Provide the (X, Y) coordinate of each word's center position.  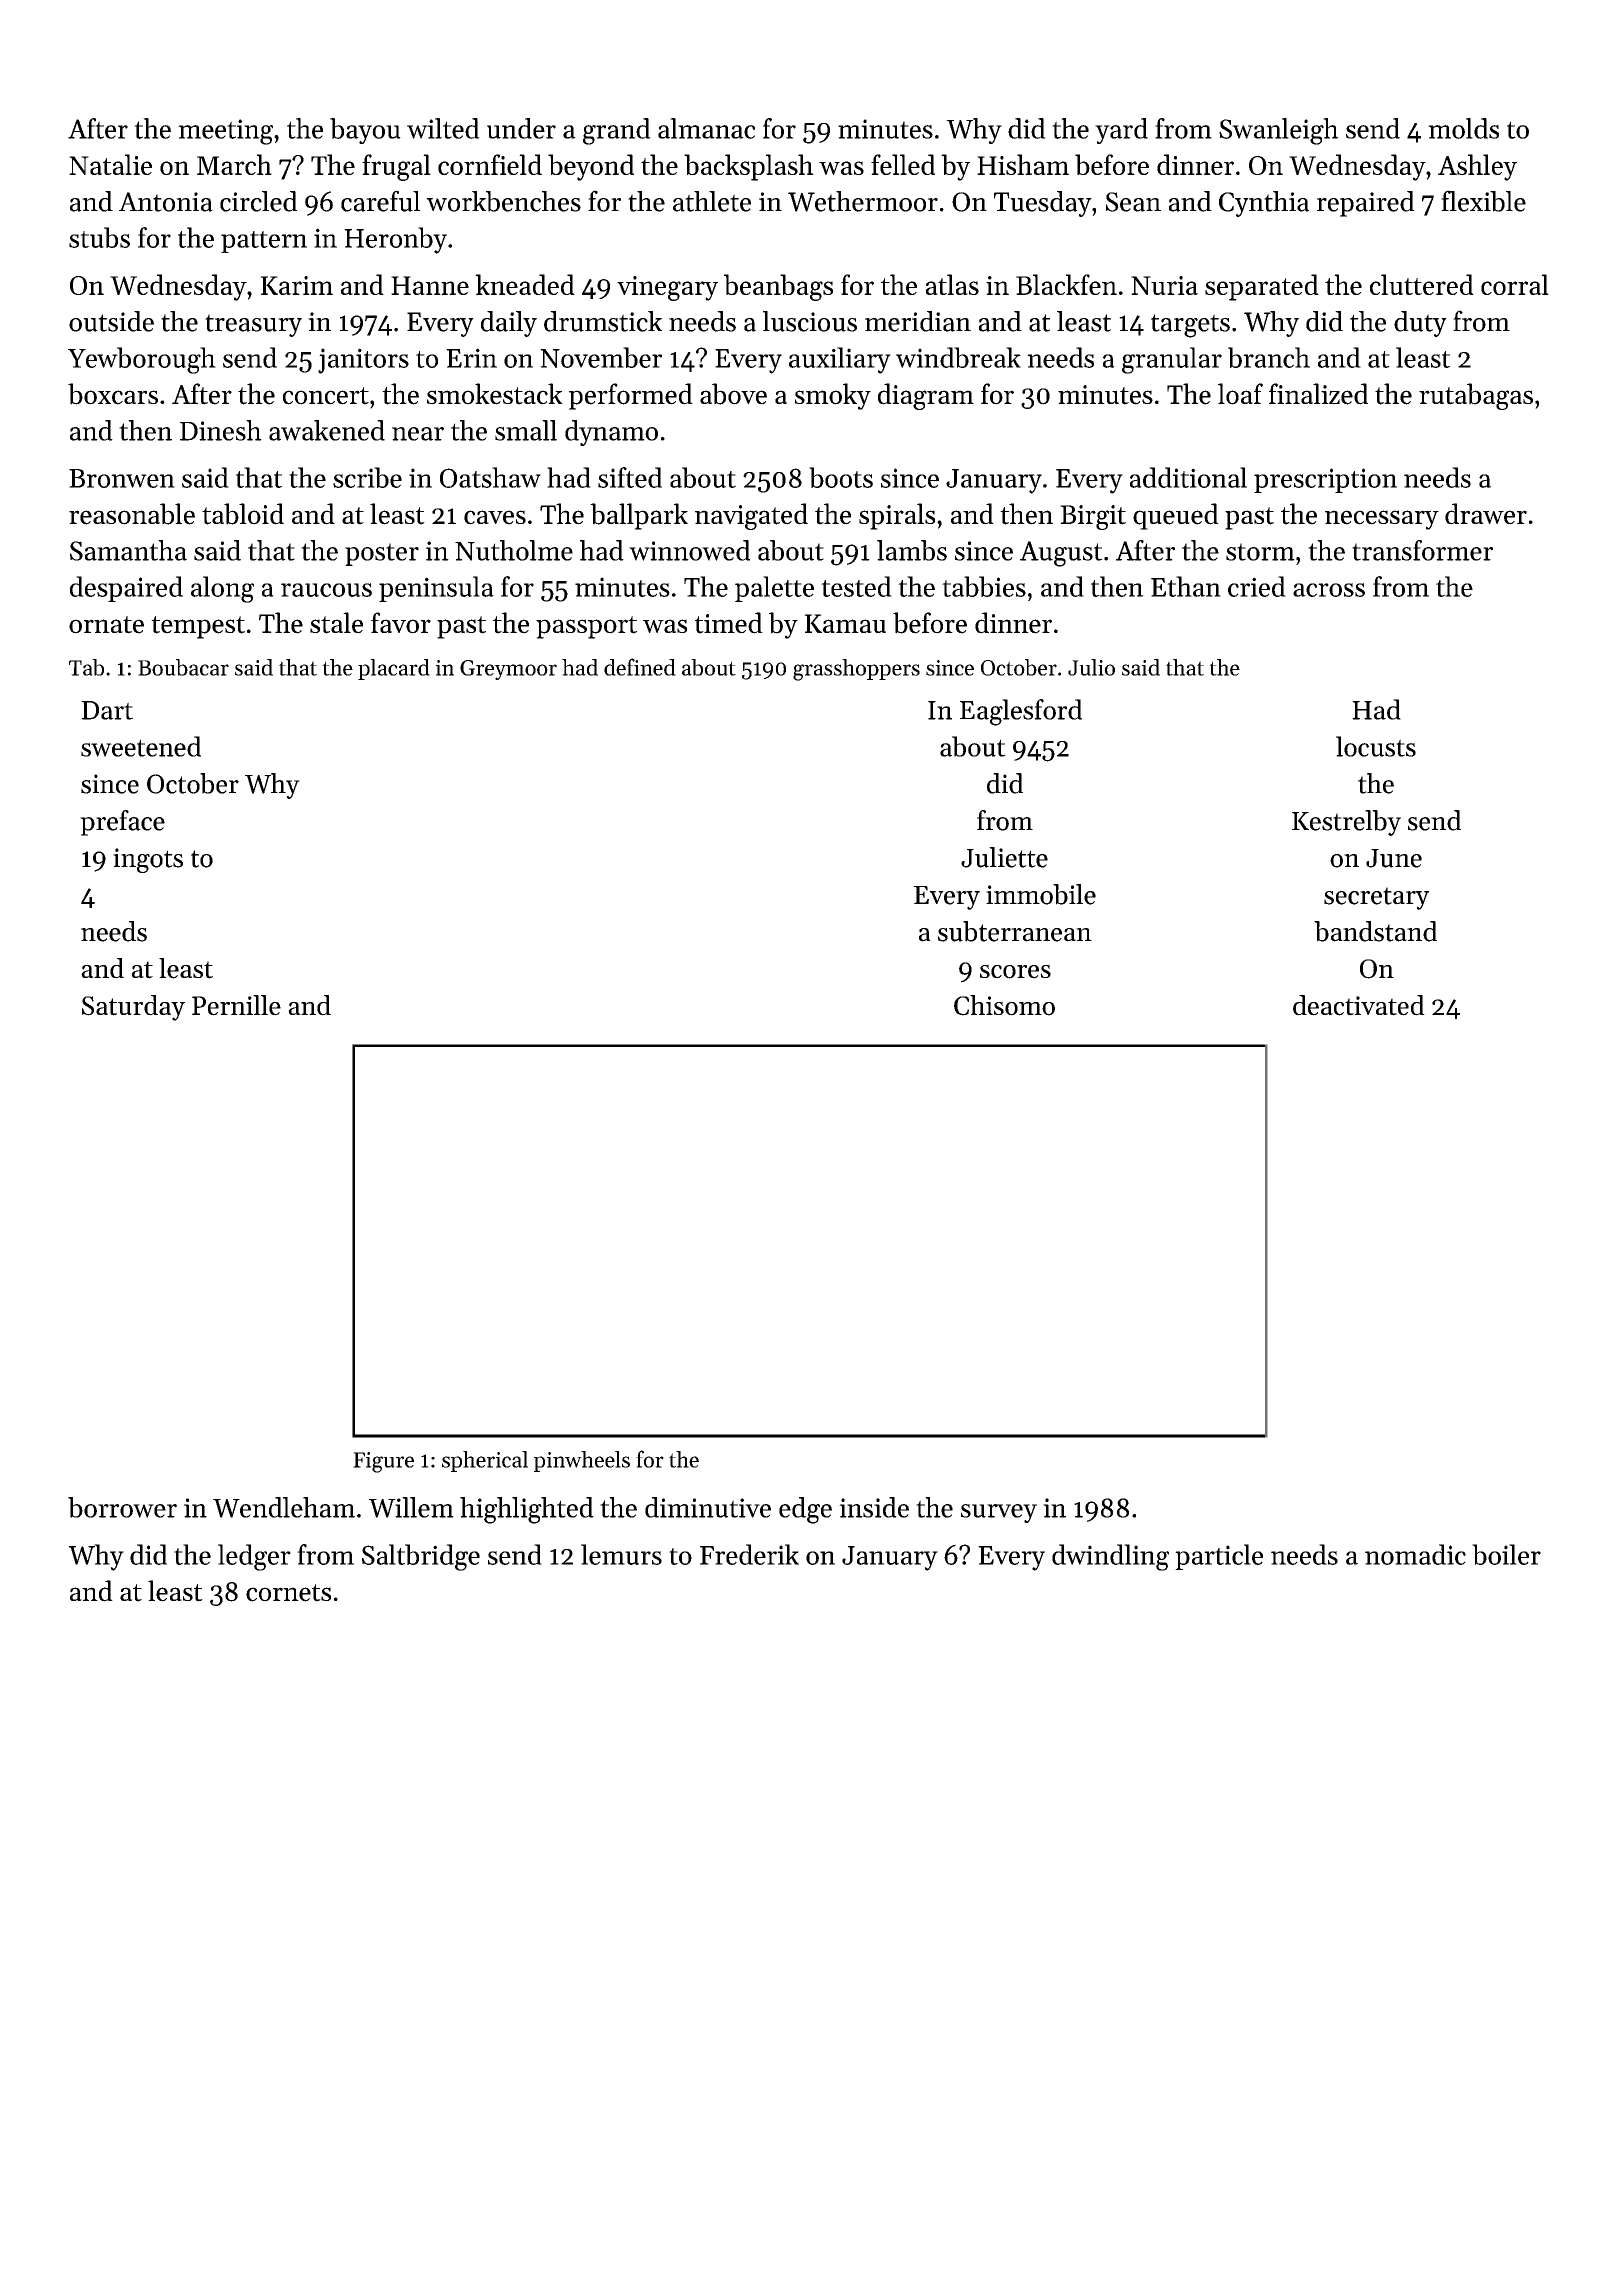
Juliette (1004, 857)
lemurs (621, 1554)
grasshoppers (856, 670)
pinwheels (582, 1461)
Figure (383, 1462)
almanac (706, 128)
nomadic (1415, 1554)
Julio (1091, 667)
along (222, 589)
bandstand (1375, 931)
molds (1463, 128)
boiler (1506, 1554)
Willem (411, 1507)
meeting (225, 132)
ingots (148, 860)
